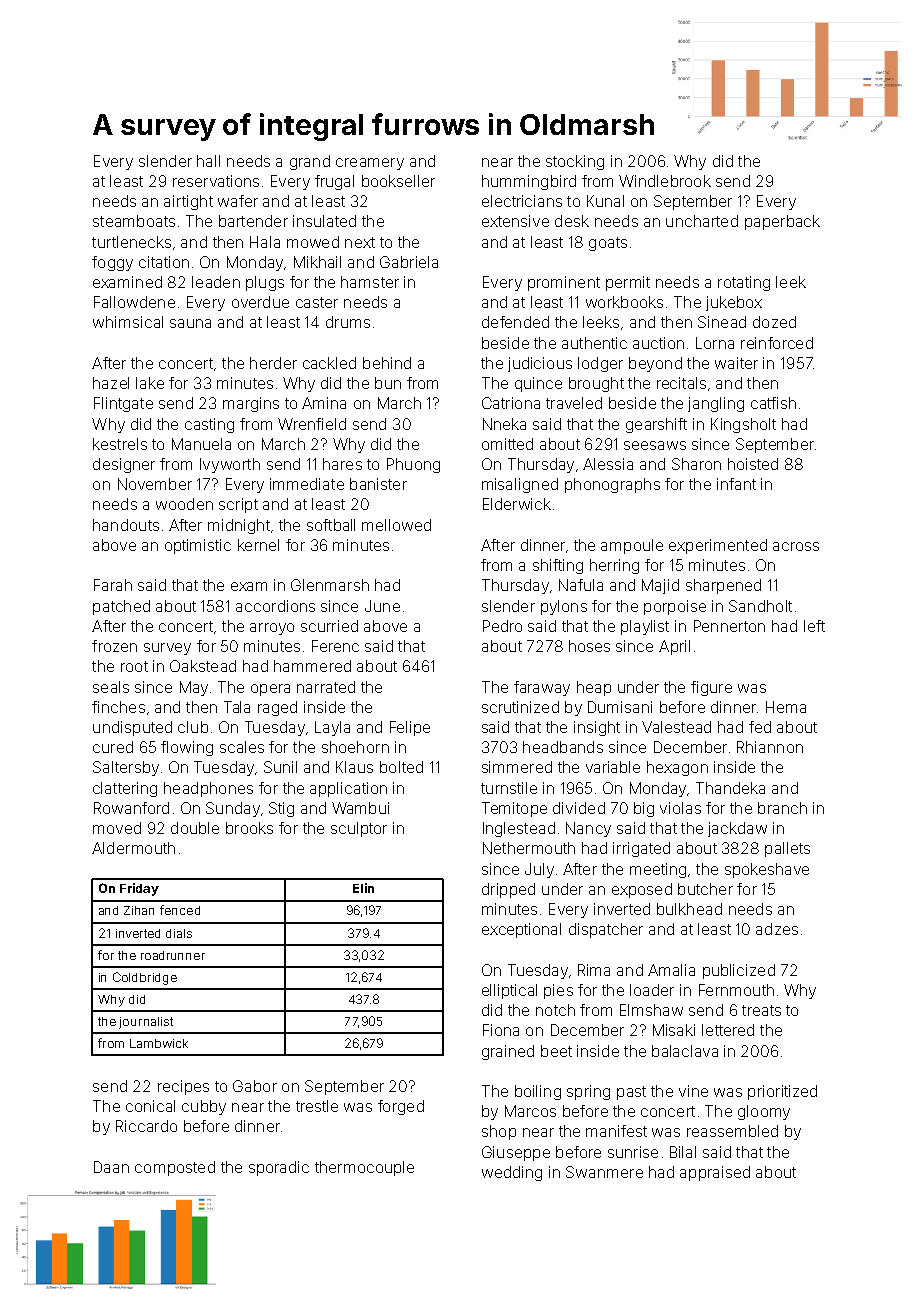 Image resolution: width=924 pixels, height=1308 pixels. What do you see at coordinates (744, 283) in the screenshot?
I see `rotating` at bounding box center [744, 283].
